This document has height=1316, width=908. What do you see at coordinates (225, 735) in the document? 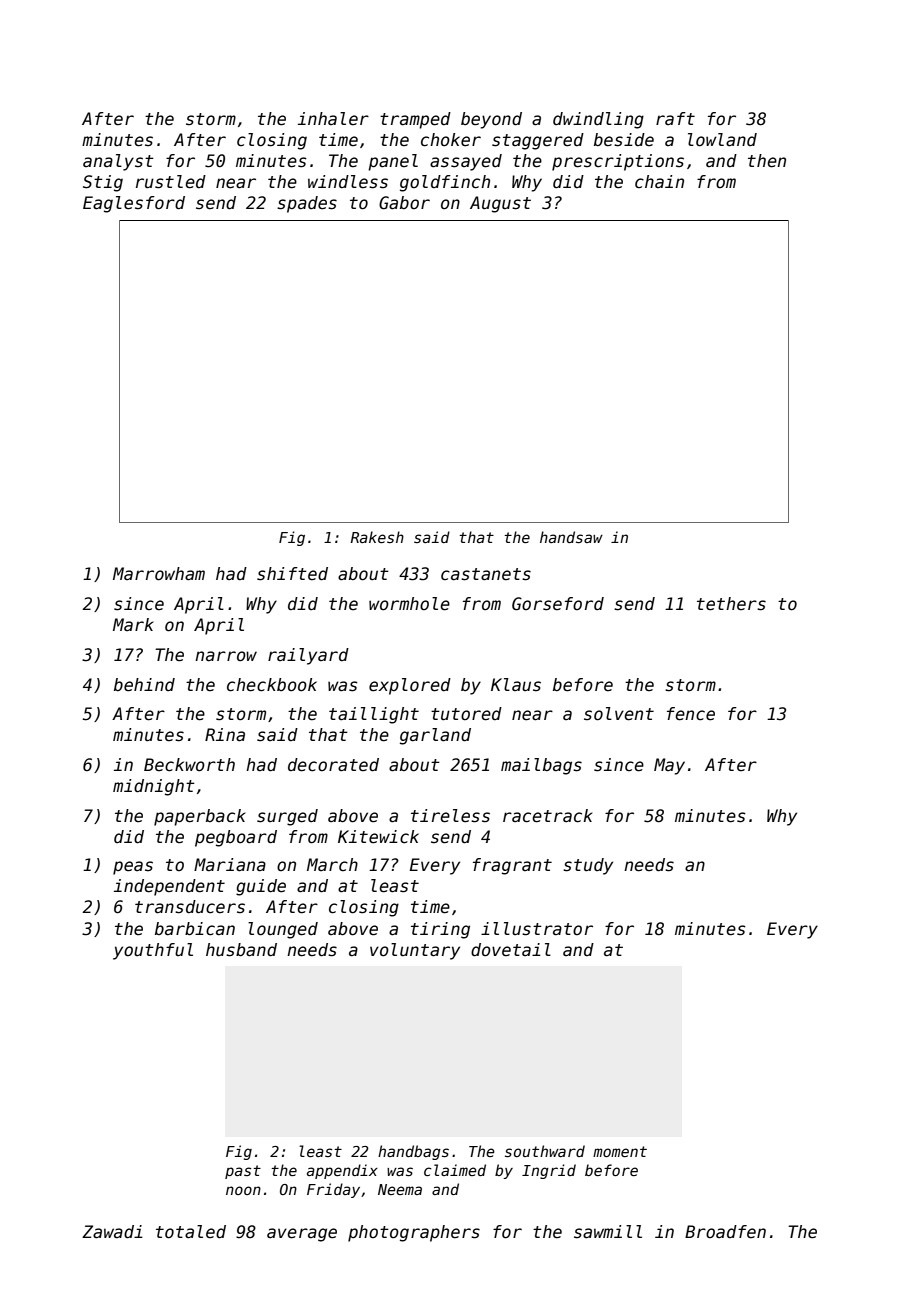
I see `Rina` at bounding box center [225, 735].
